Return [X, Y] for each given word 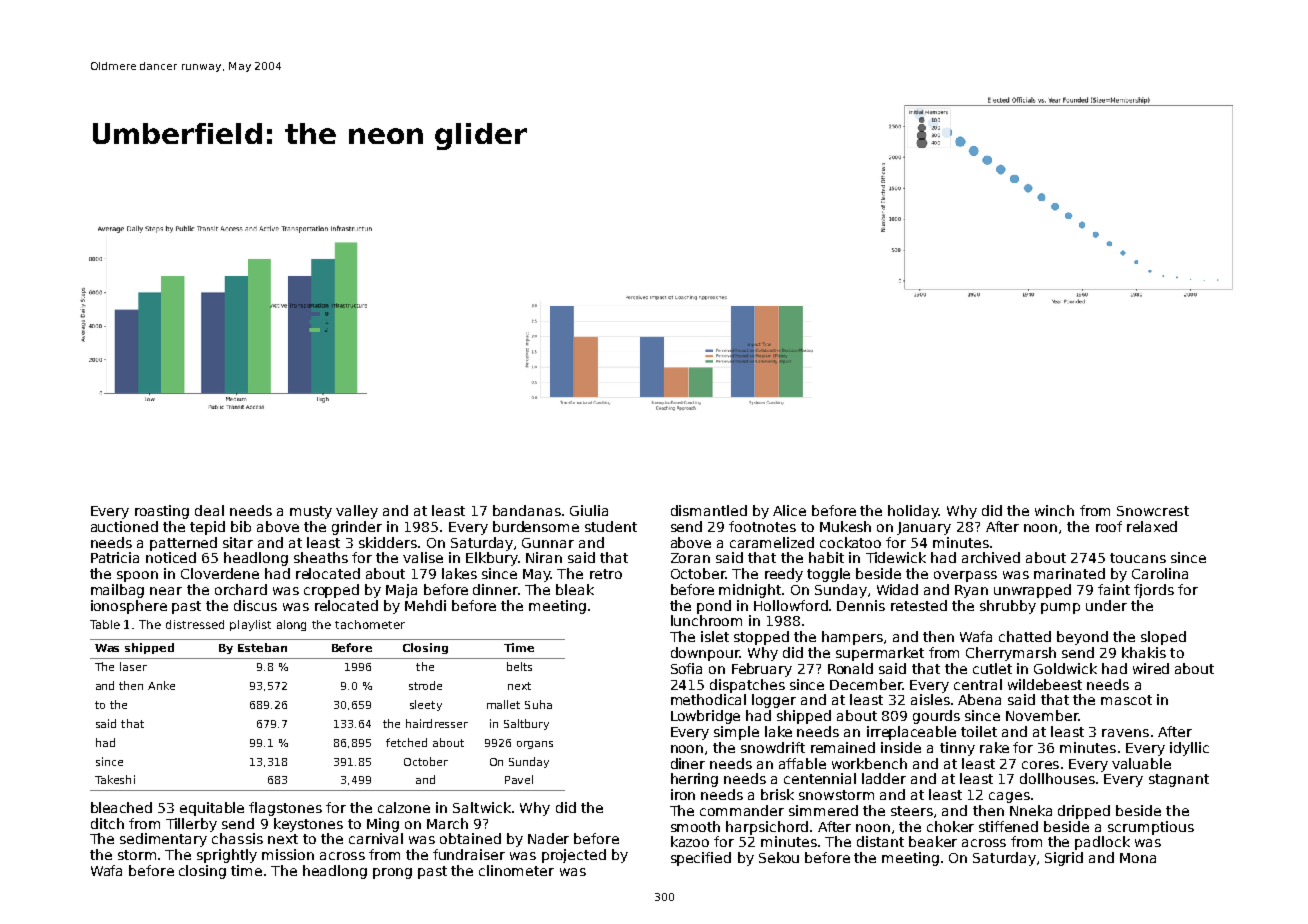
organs [535, 745]
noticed [171, 557]
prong [392, 873]
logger [774, 701]
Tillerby [191, 825]
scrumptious [1151, 828]
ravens [1125, 733]
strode [425, 685]
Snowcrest [1153, 511]
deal [209, 510]
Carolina [1160, 573]
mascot [1126, 700]
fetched [406, 742]
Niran [544, 557]
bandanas [527, 510]
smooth [695, 826]
